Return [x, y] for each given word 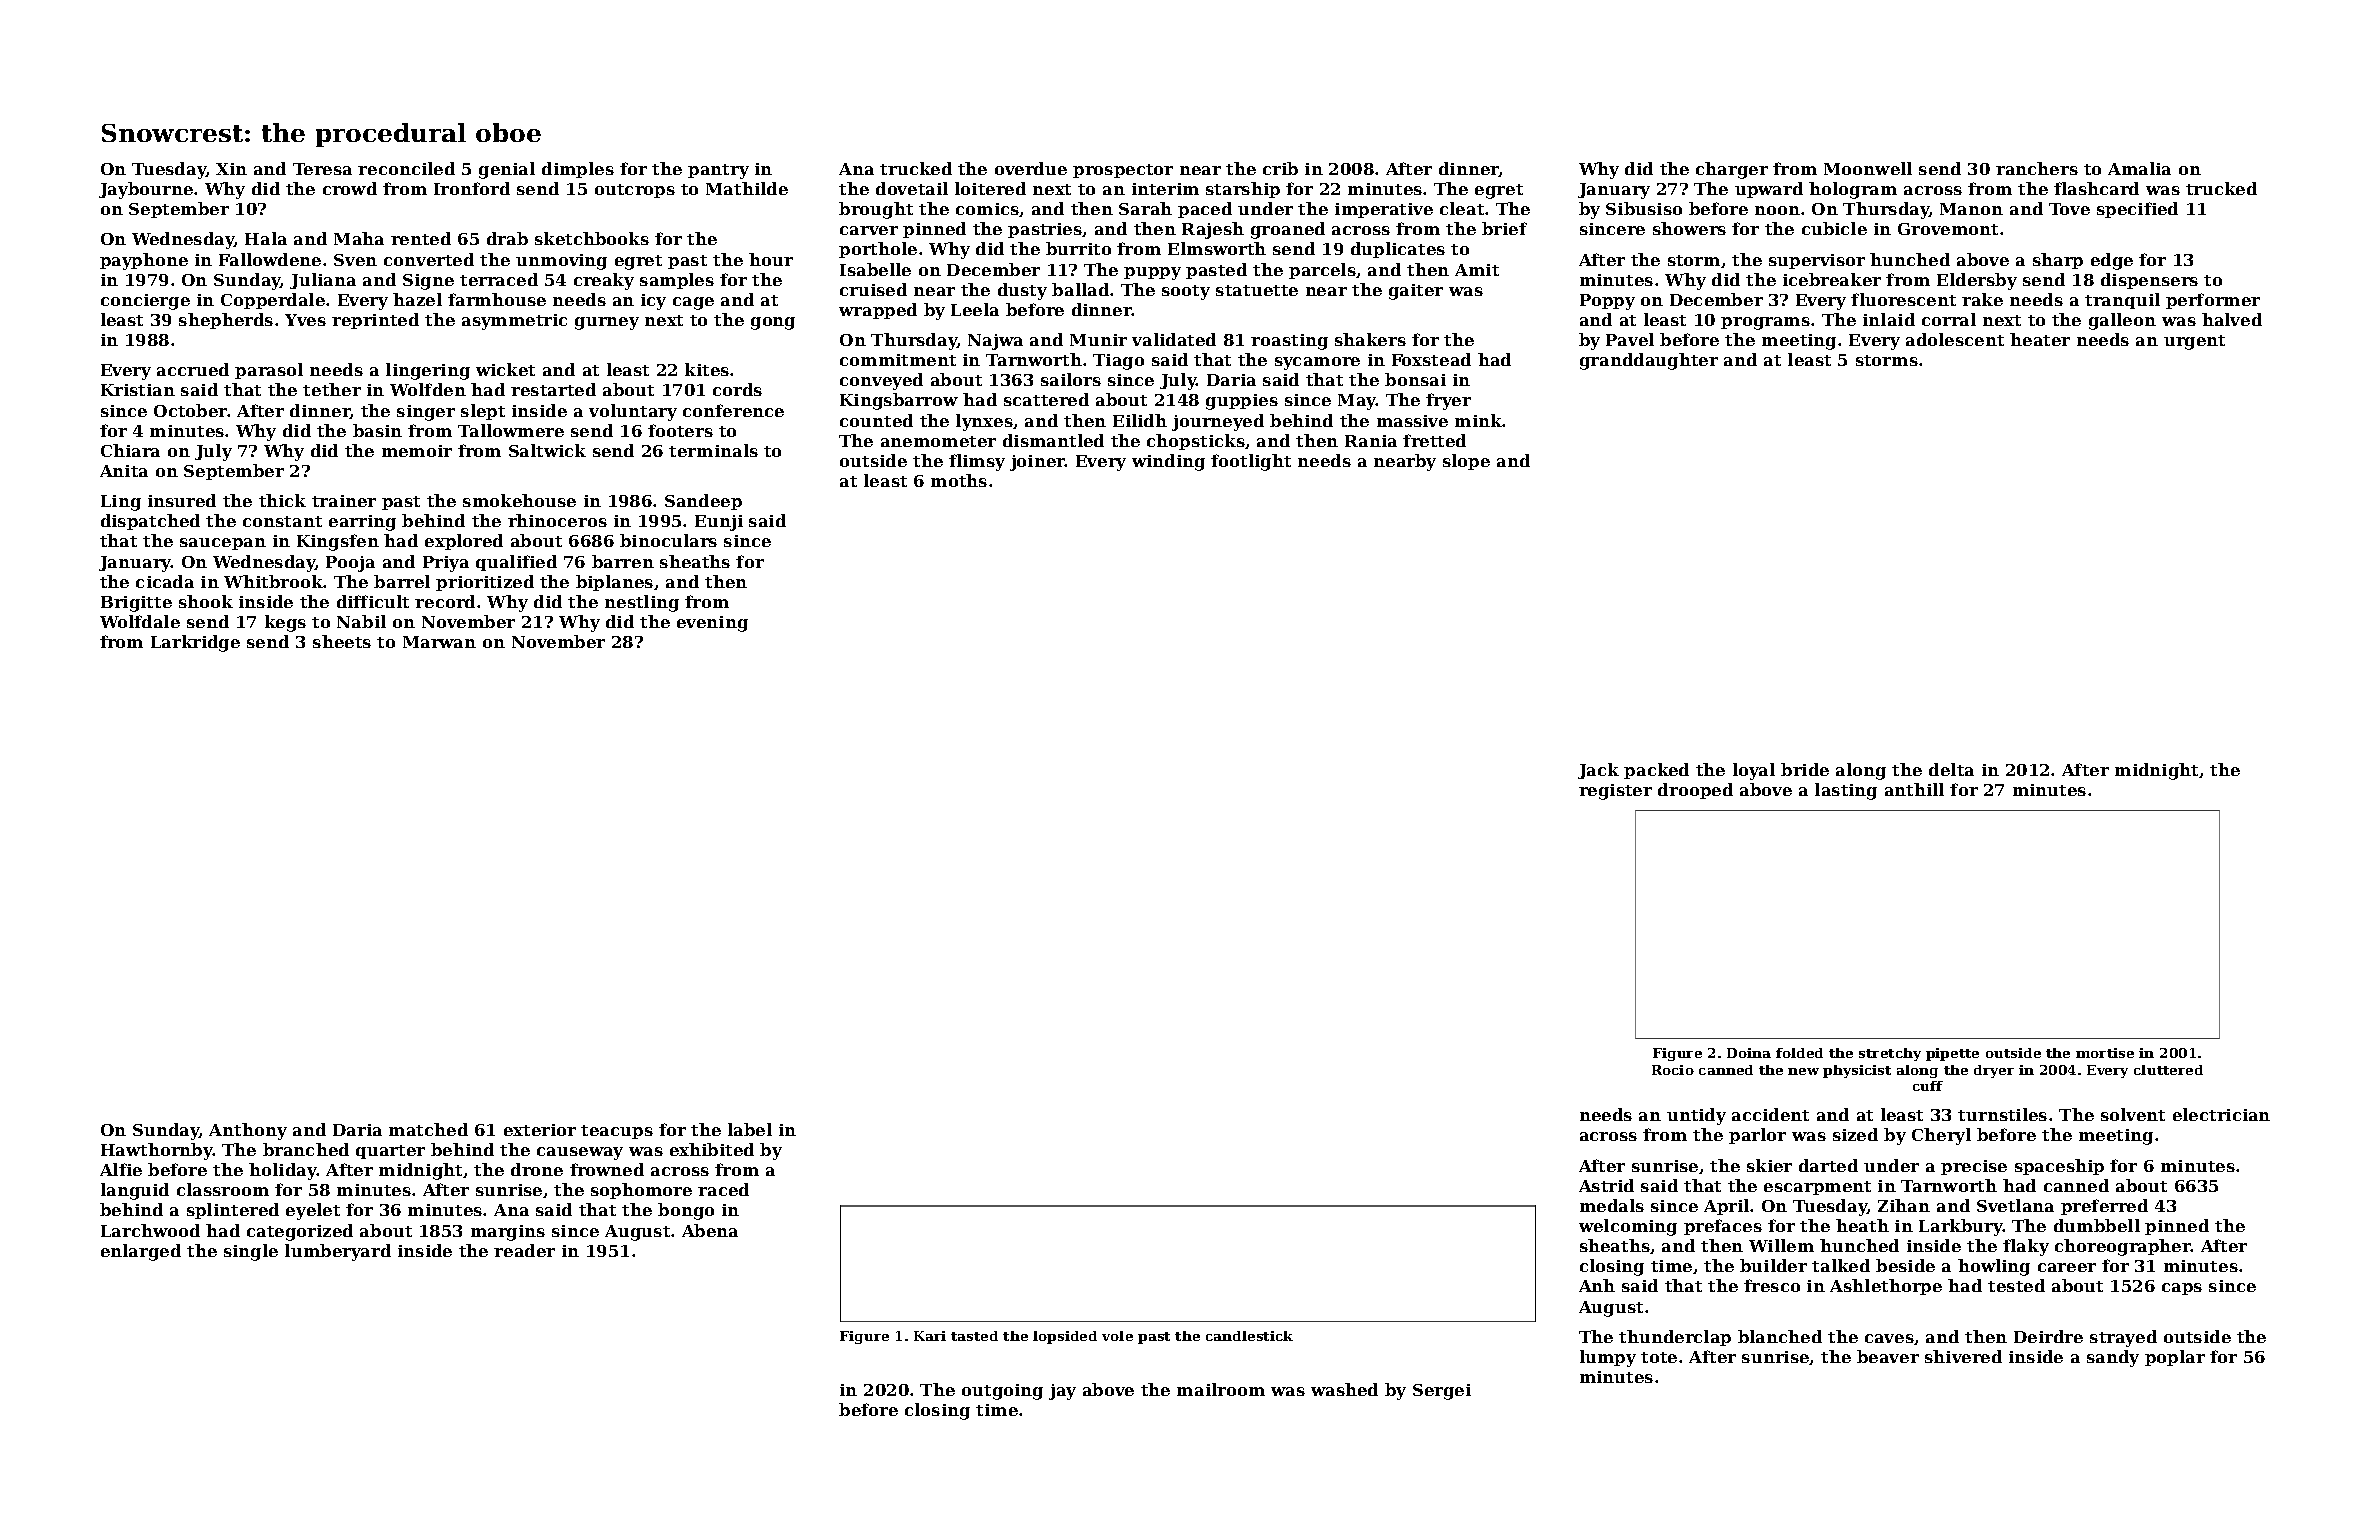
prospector [1123, 171]
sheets [342, 641]
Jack [1598, 771]
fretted [1434, 440]
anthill [1914, 789]
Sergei [1442, 1392]
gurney [607, 323]
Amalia [2139, 168]
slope [1466, 462]
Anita [124, 471]
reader [524, 1250]
